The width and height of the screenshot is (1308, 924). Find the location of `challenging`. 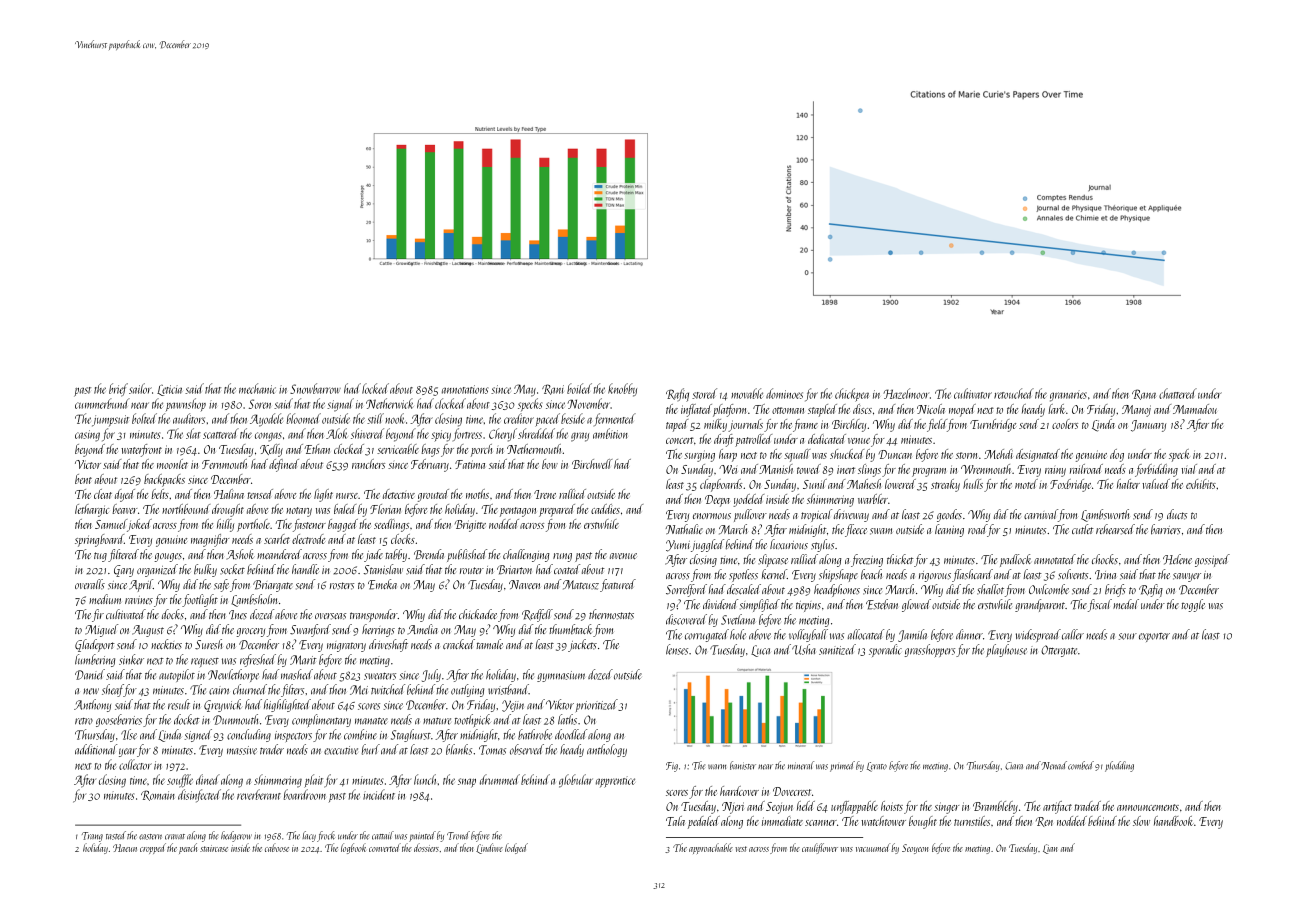

challenging is located at coordinates (526, 555).
